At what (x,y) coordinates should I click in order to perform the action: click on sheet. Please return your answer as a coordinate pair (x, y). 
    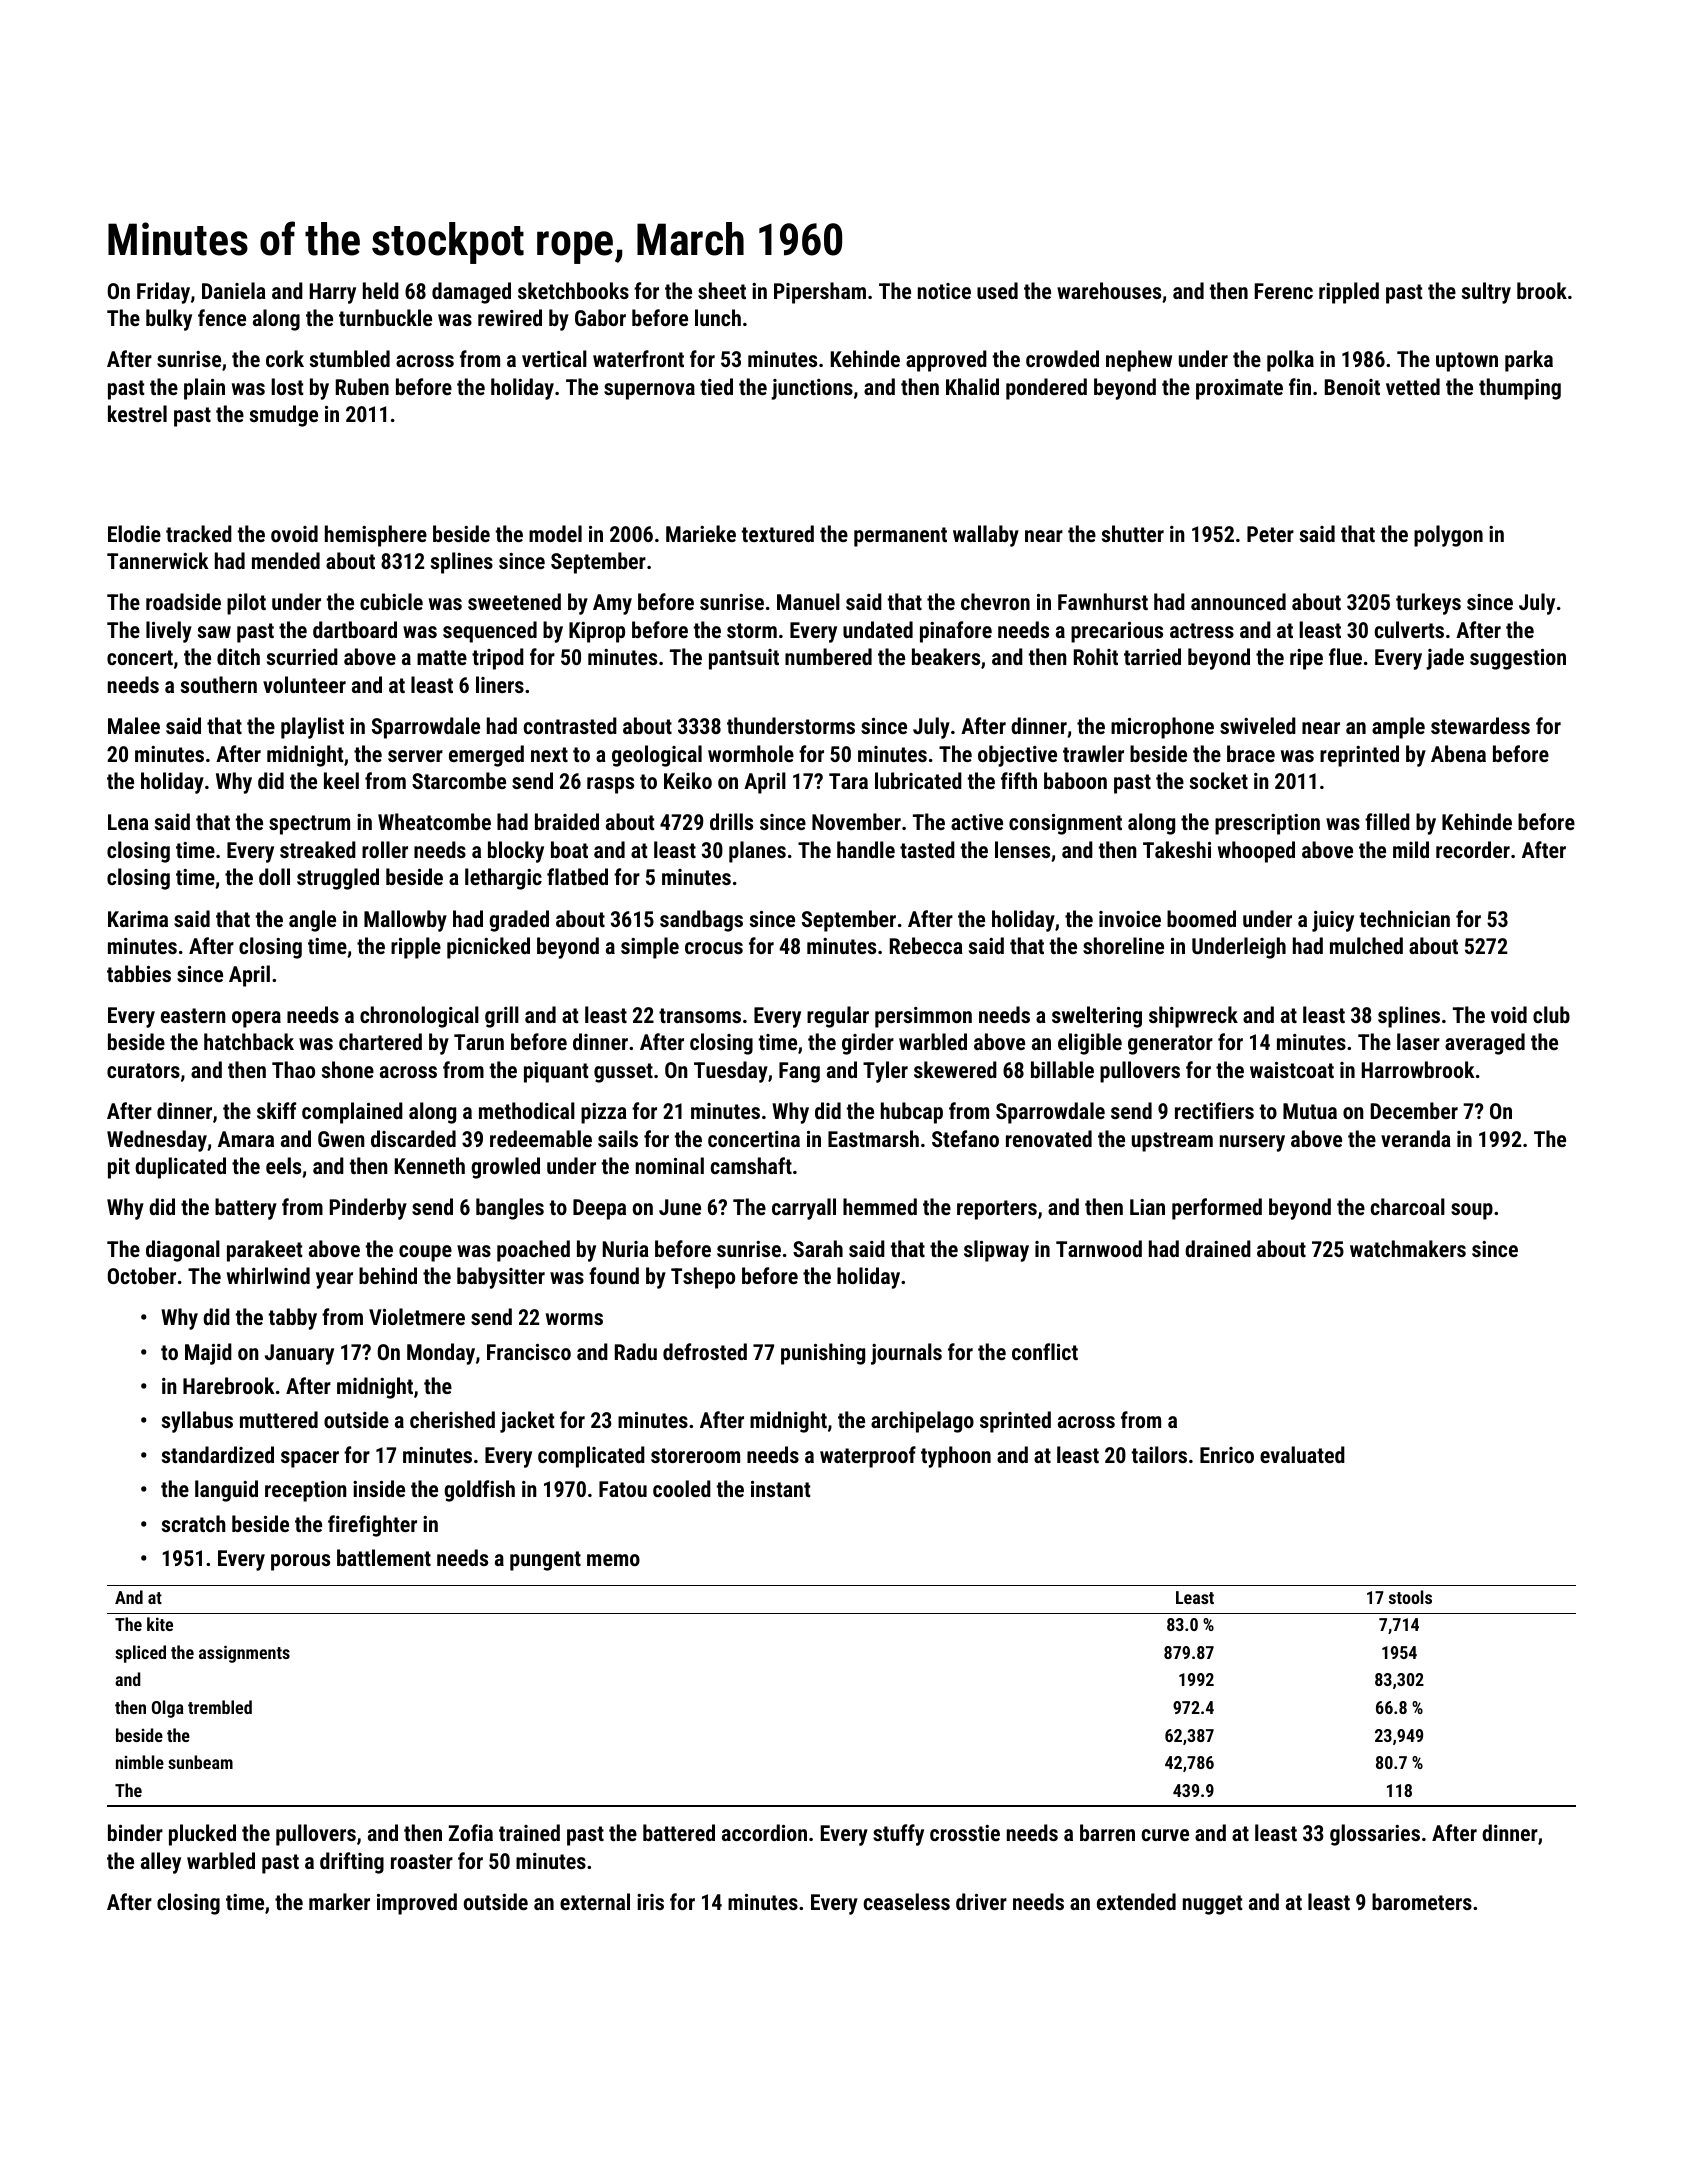
    Looking at the image, I should click on (722, 290).
